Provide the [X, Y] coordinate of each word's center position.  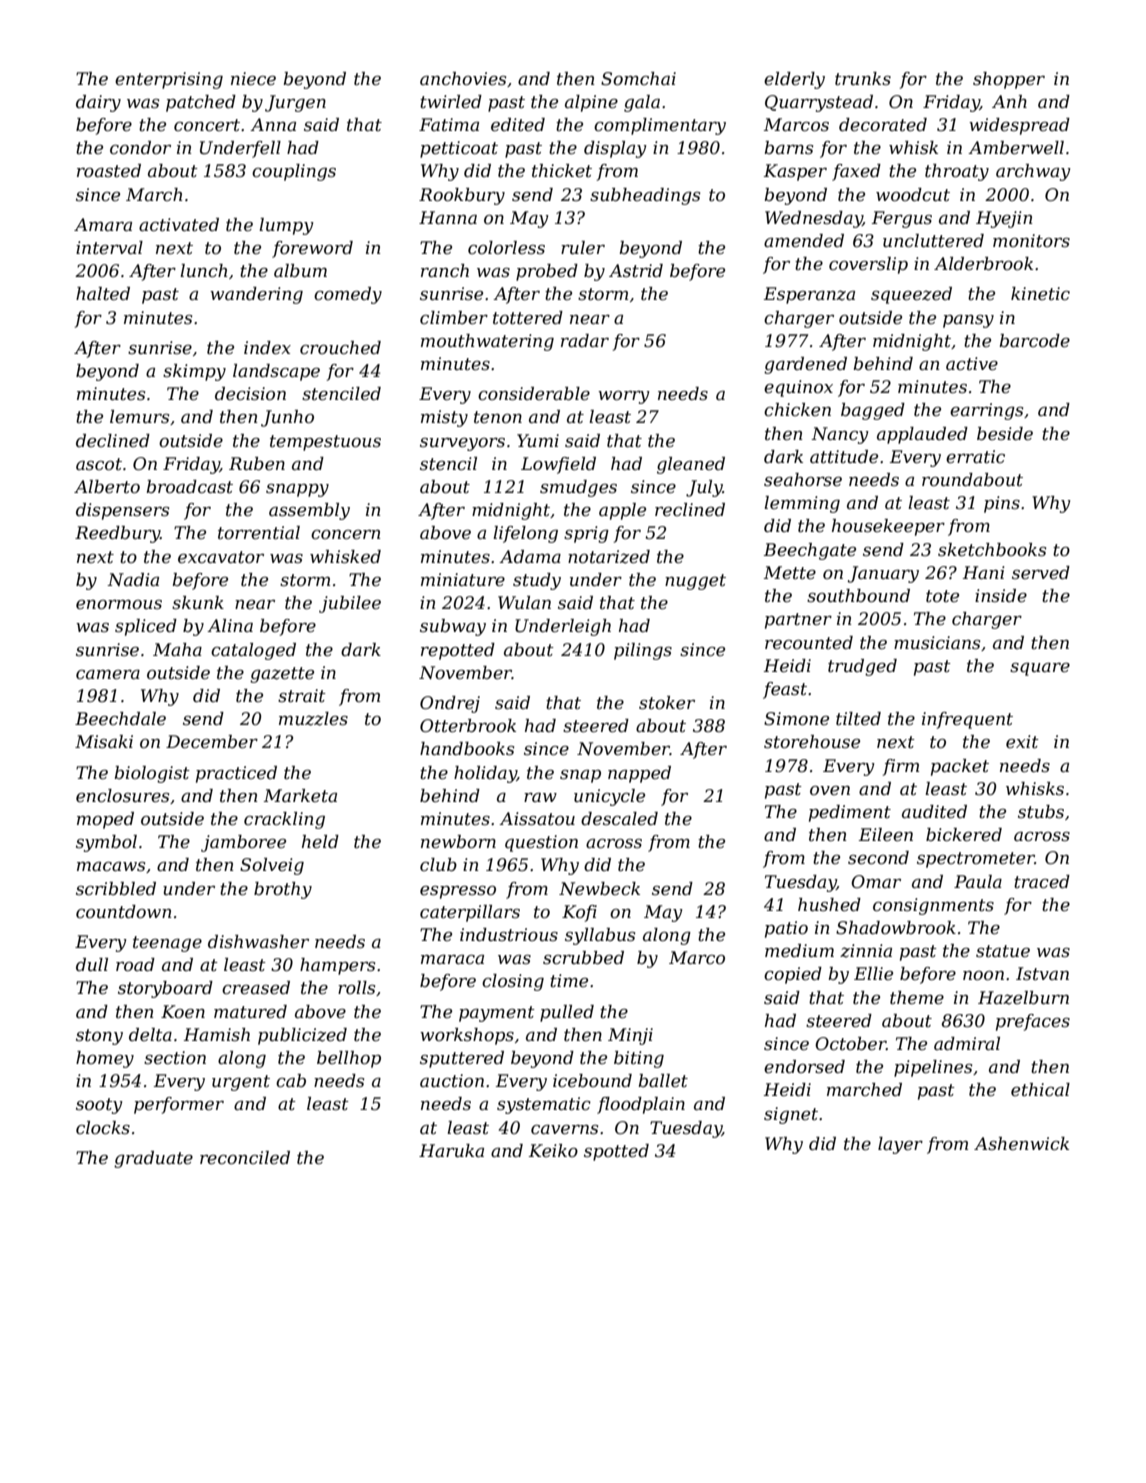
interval [109, 248]
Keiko [553, 1150]
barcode [1034, 341]
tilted [858, 719]
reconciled [245, 1158]
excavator [221, 557]
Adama [530, 556]
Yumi [538, 440]
